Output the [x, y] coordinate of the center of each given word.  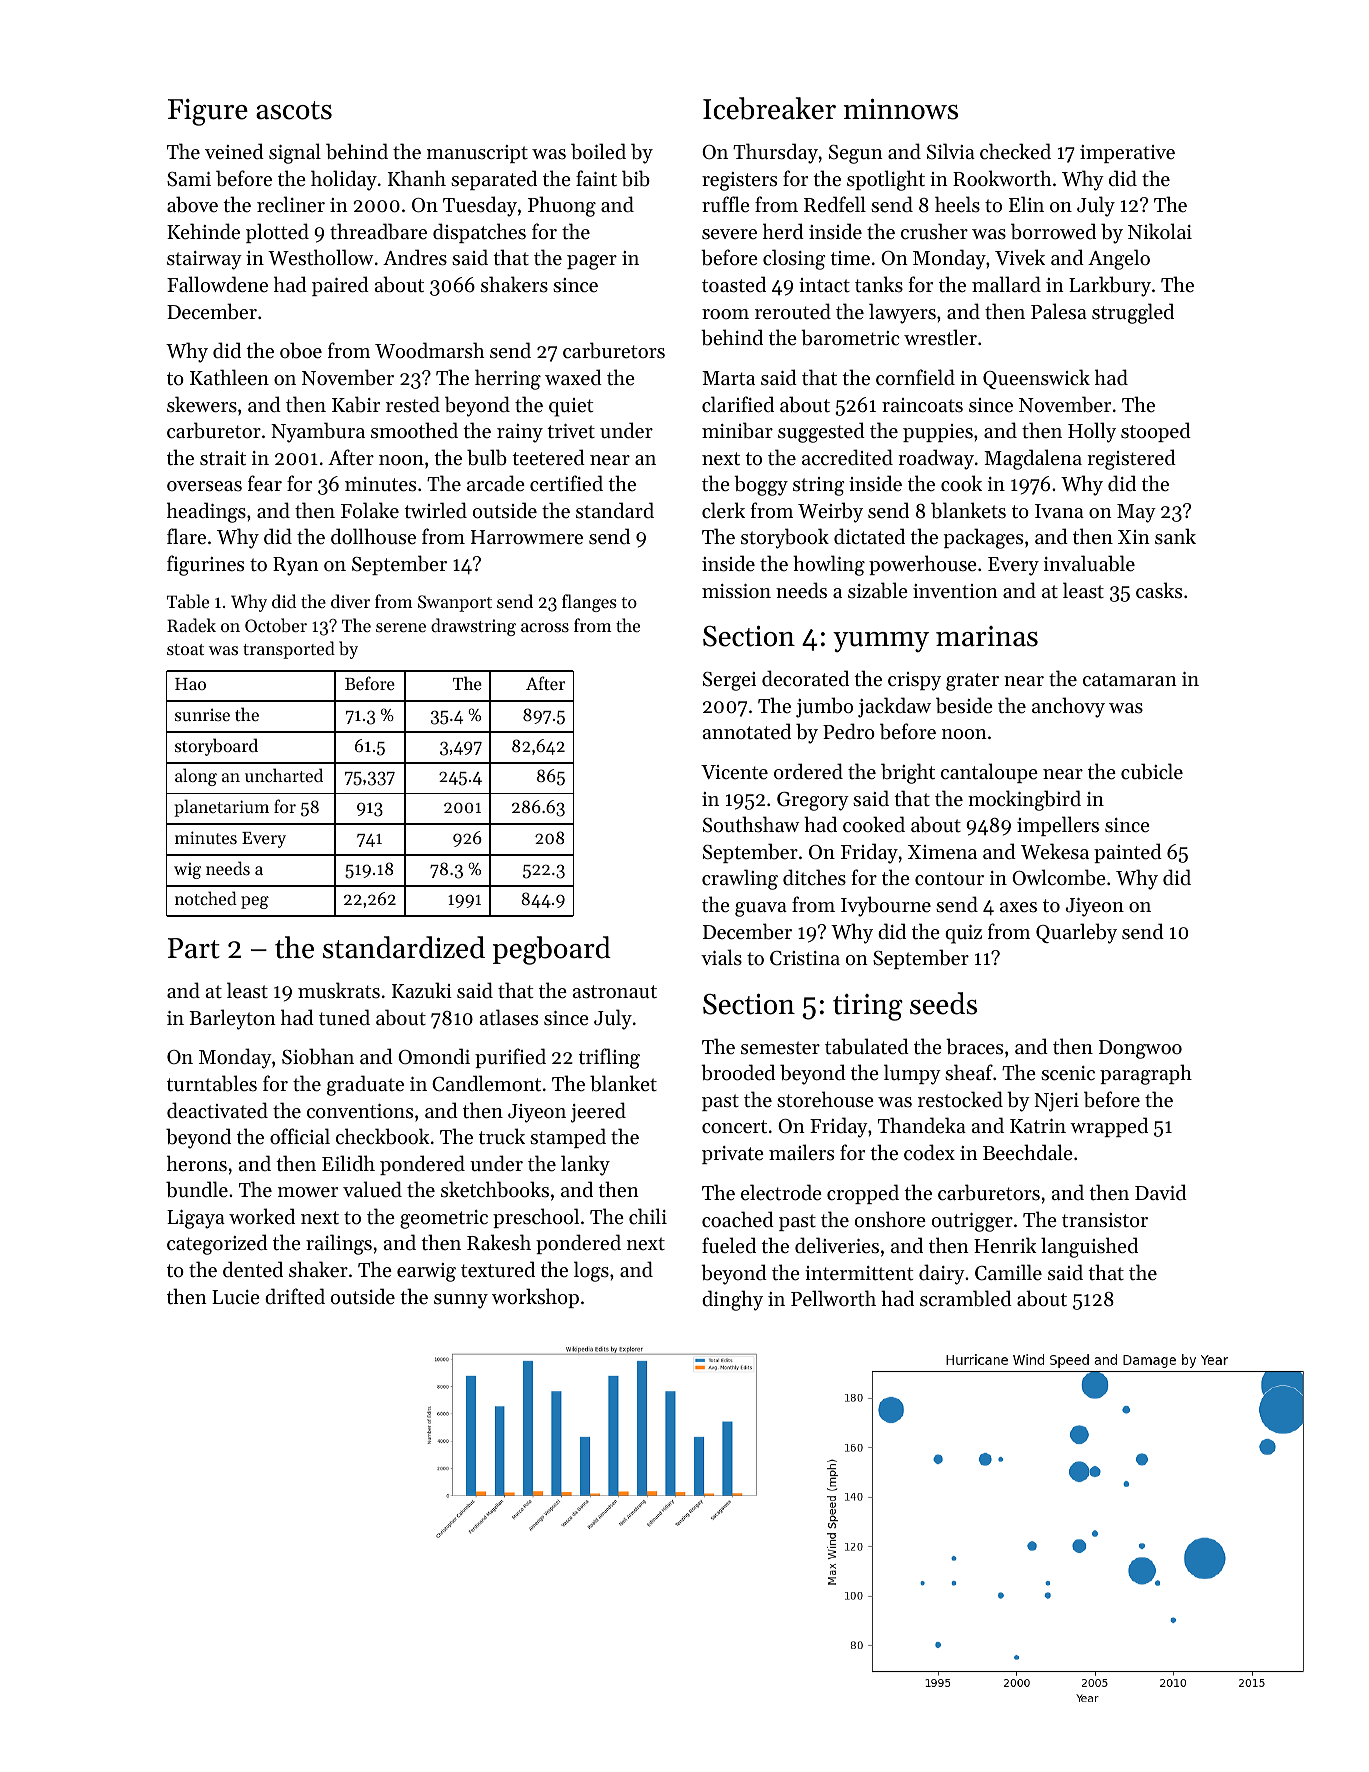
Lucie [236, 1297]
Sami [189, 179]
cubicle [1152, 771]
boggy [761, 485]
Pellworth [833, 1298]
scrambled [966, 1298]
